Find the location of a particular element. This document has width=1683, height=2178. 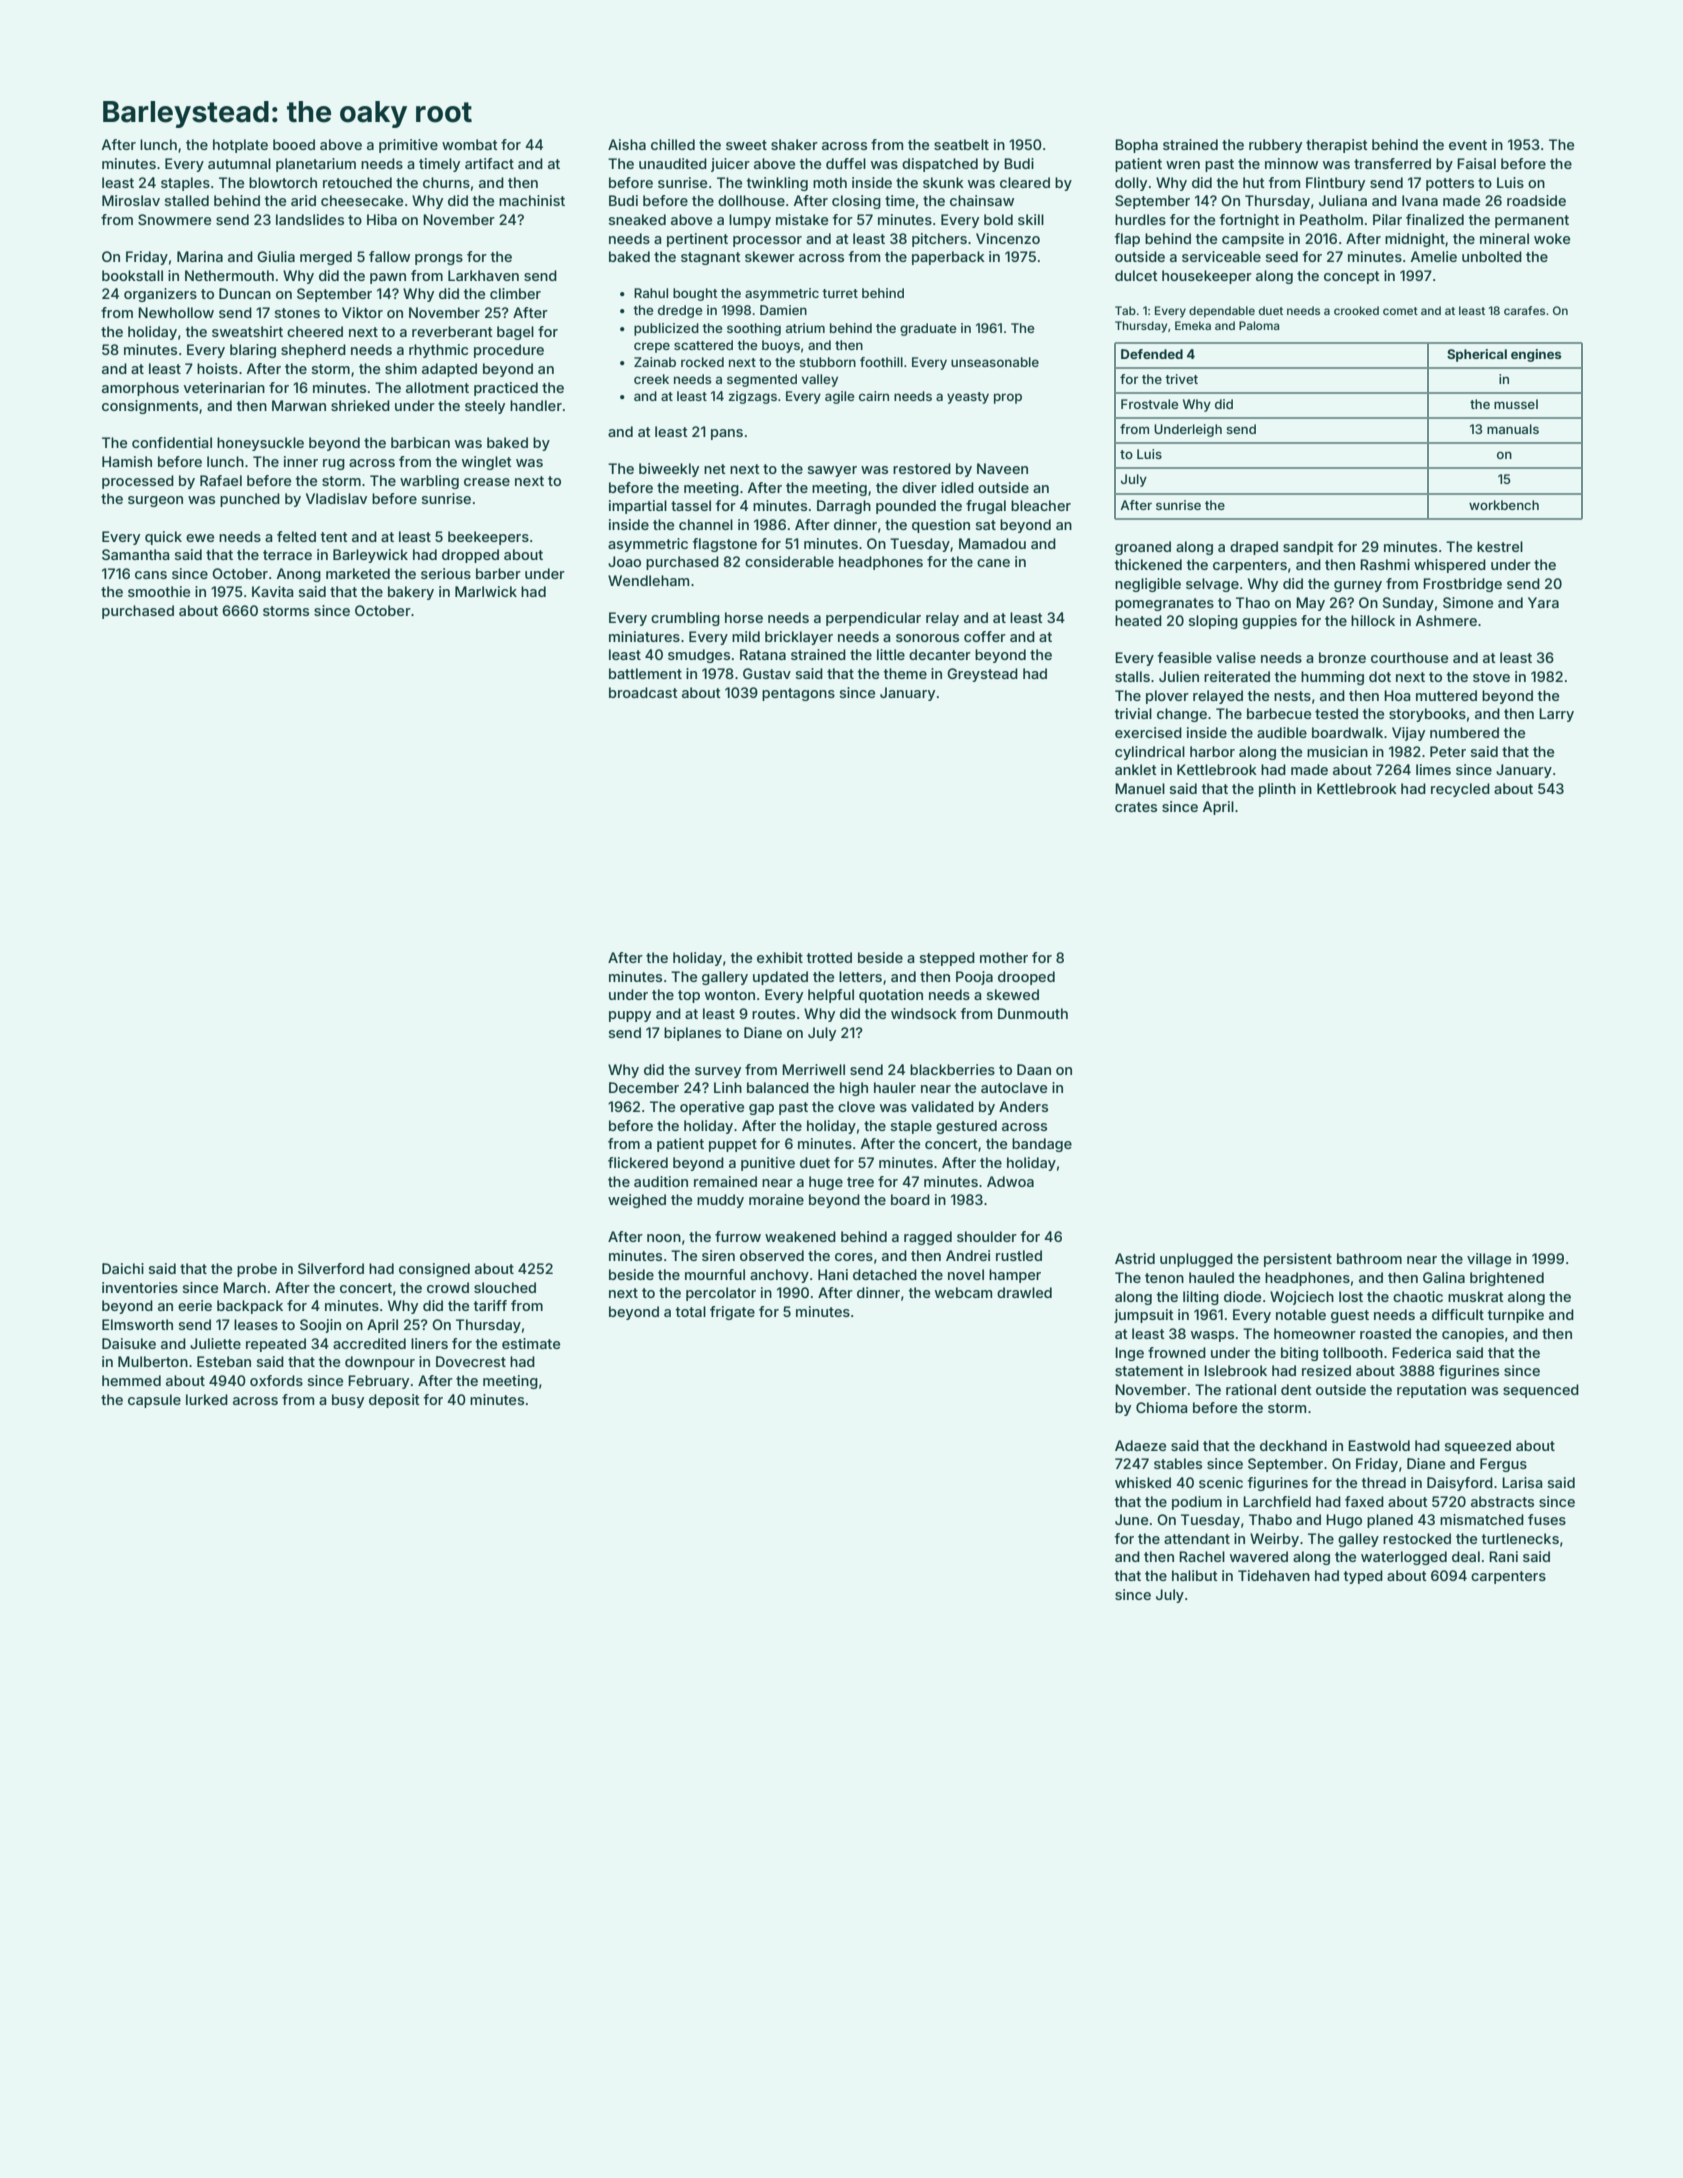

roasted is located at coordinates (1385, 1333).
